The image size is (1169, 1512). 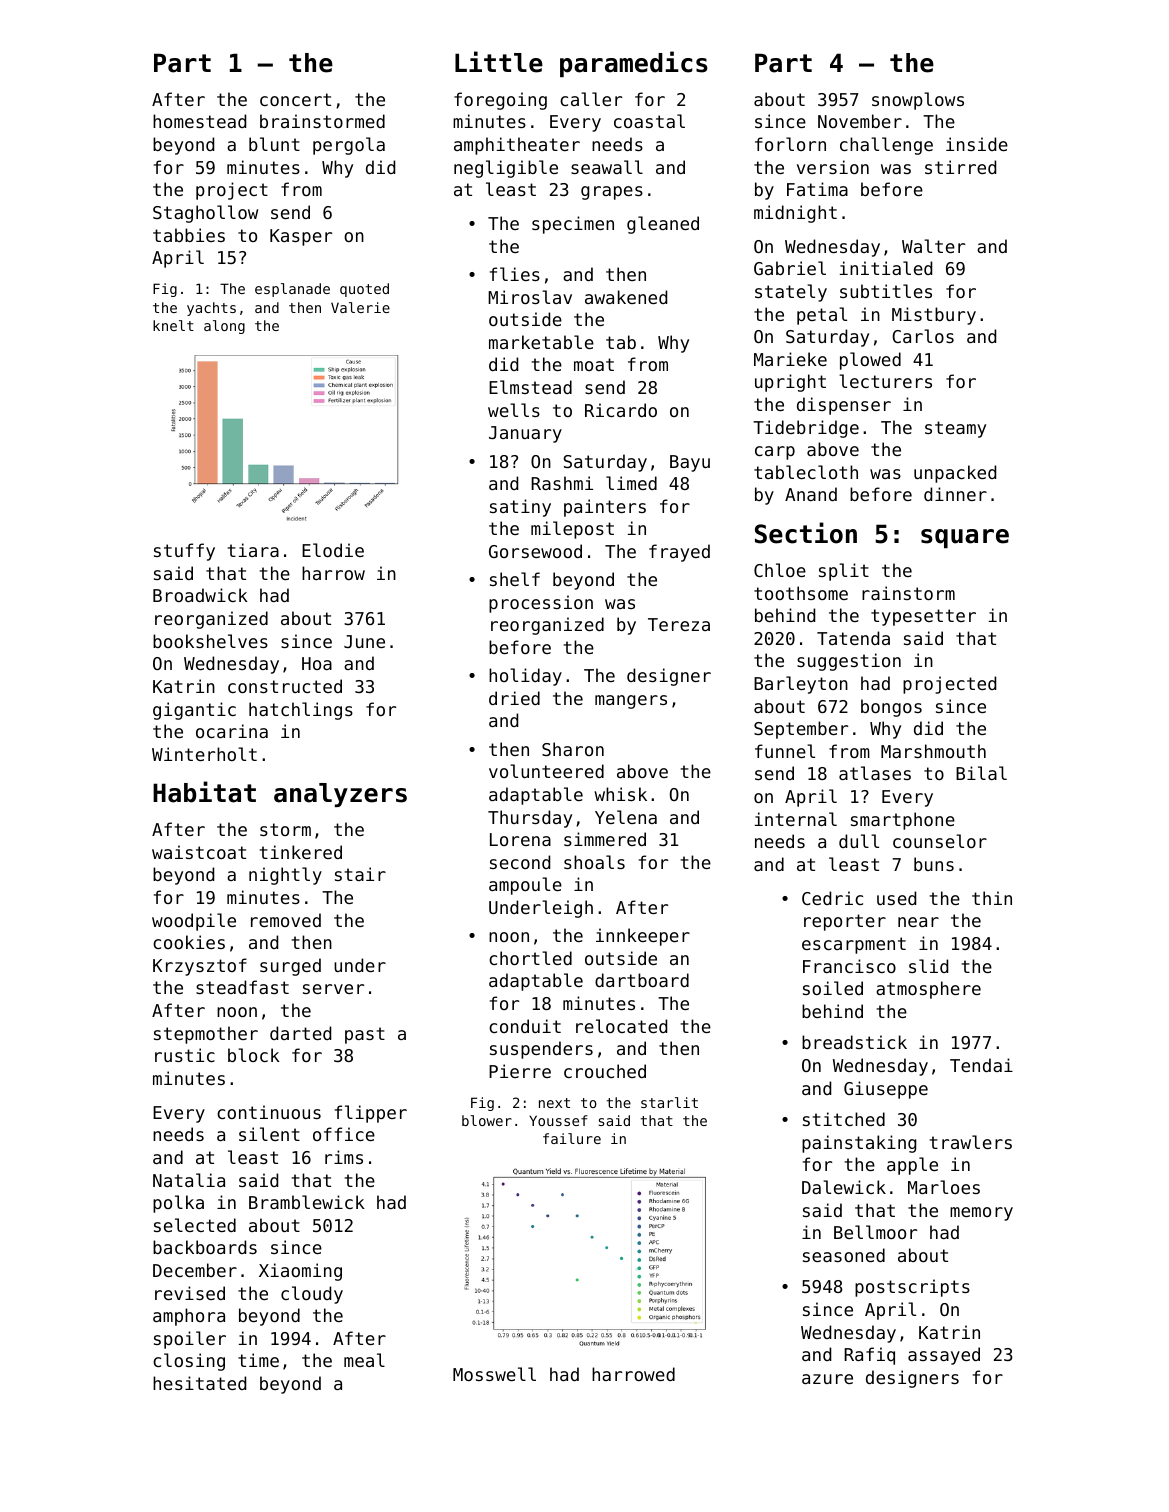 I want to click on meal, so click(x=364, y=1360).
